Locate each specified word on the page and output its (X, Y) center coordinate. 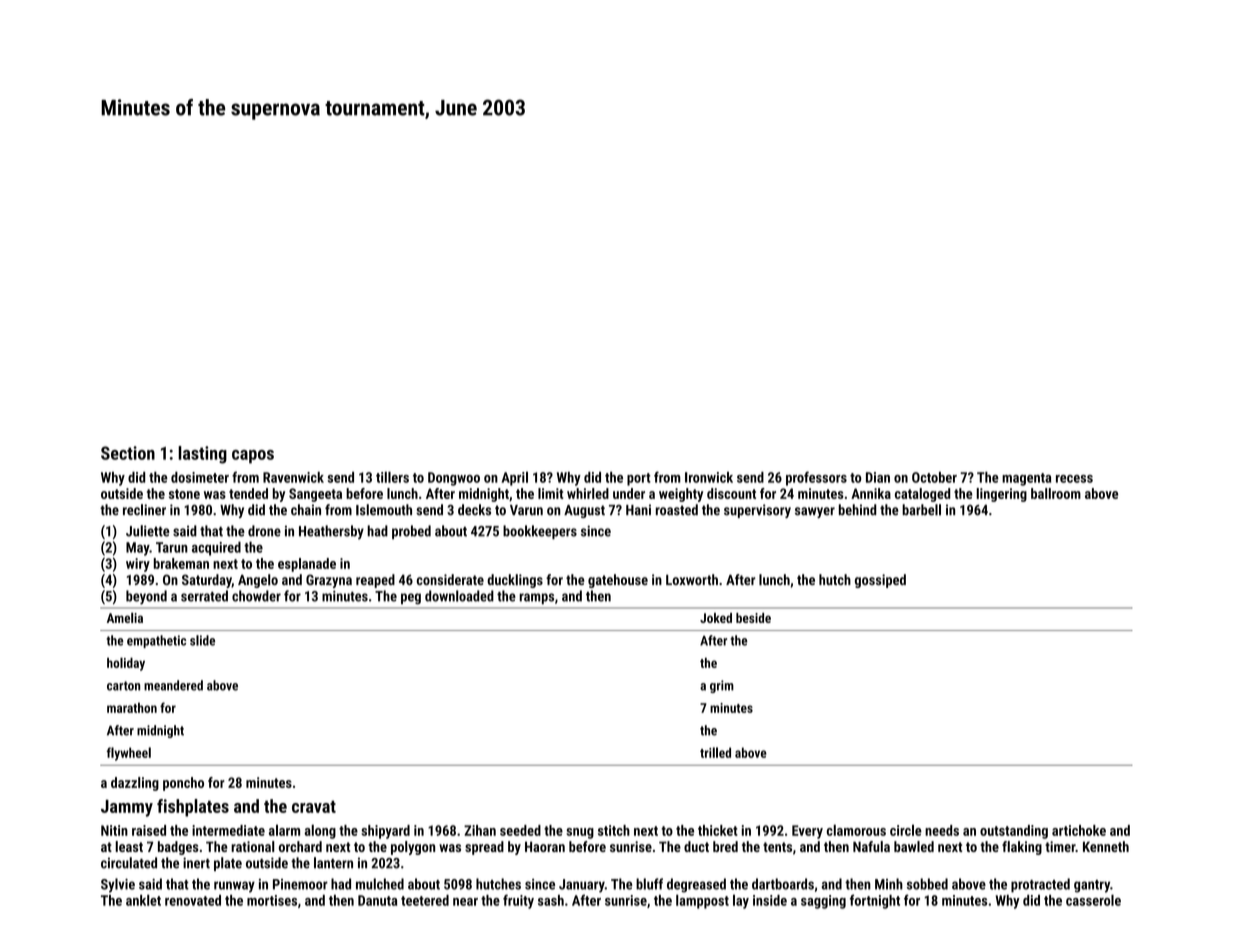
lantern (333, 863)
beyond (146, 597)
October (934, 477)
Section (128, 453)
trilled (715, 752)
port (639, 479)
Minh (889, 884)
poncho (183, 784)
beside (753, 618)
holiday (126, 664)
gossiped (880, 581)
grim (722, 686)
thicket (718, 830)
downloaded (459, 596)
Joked (716, 618)
